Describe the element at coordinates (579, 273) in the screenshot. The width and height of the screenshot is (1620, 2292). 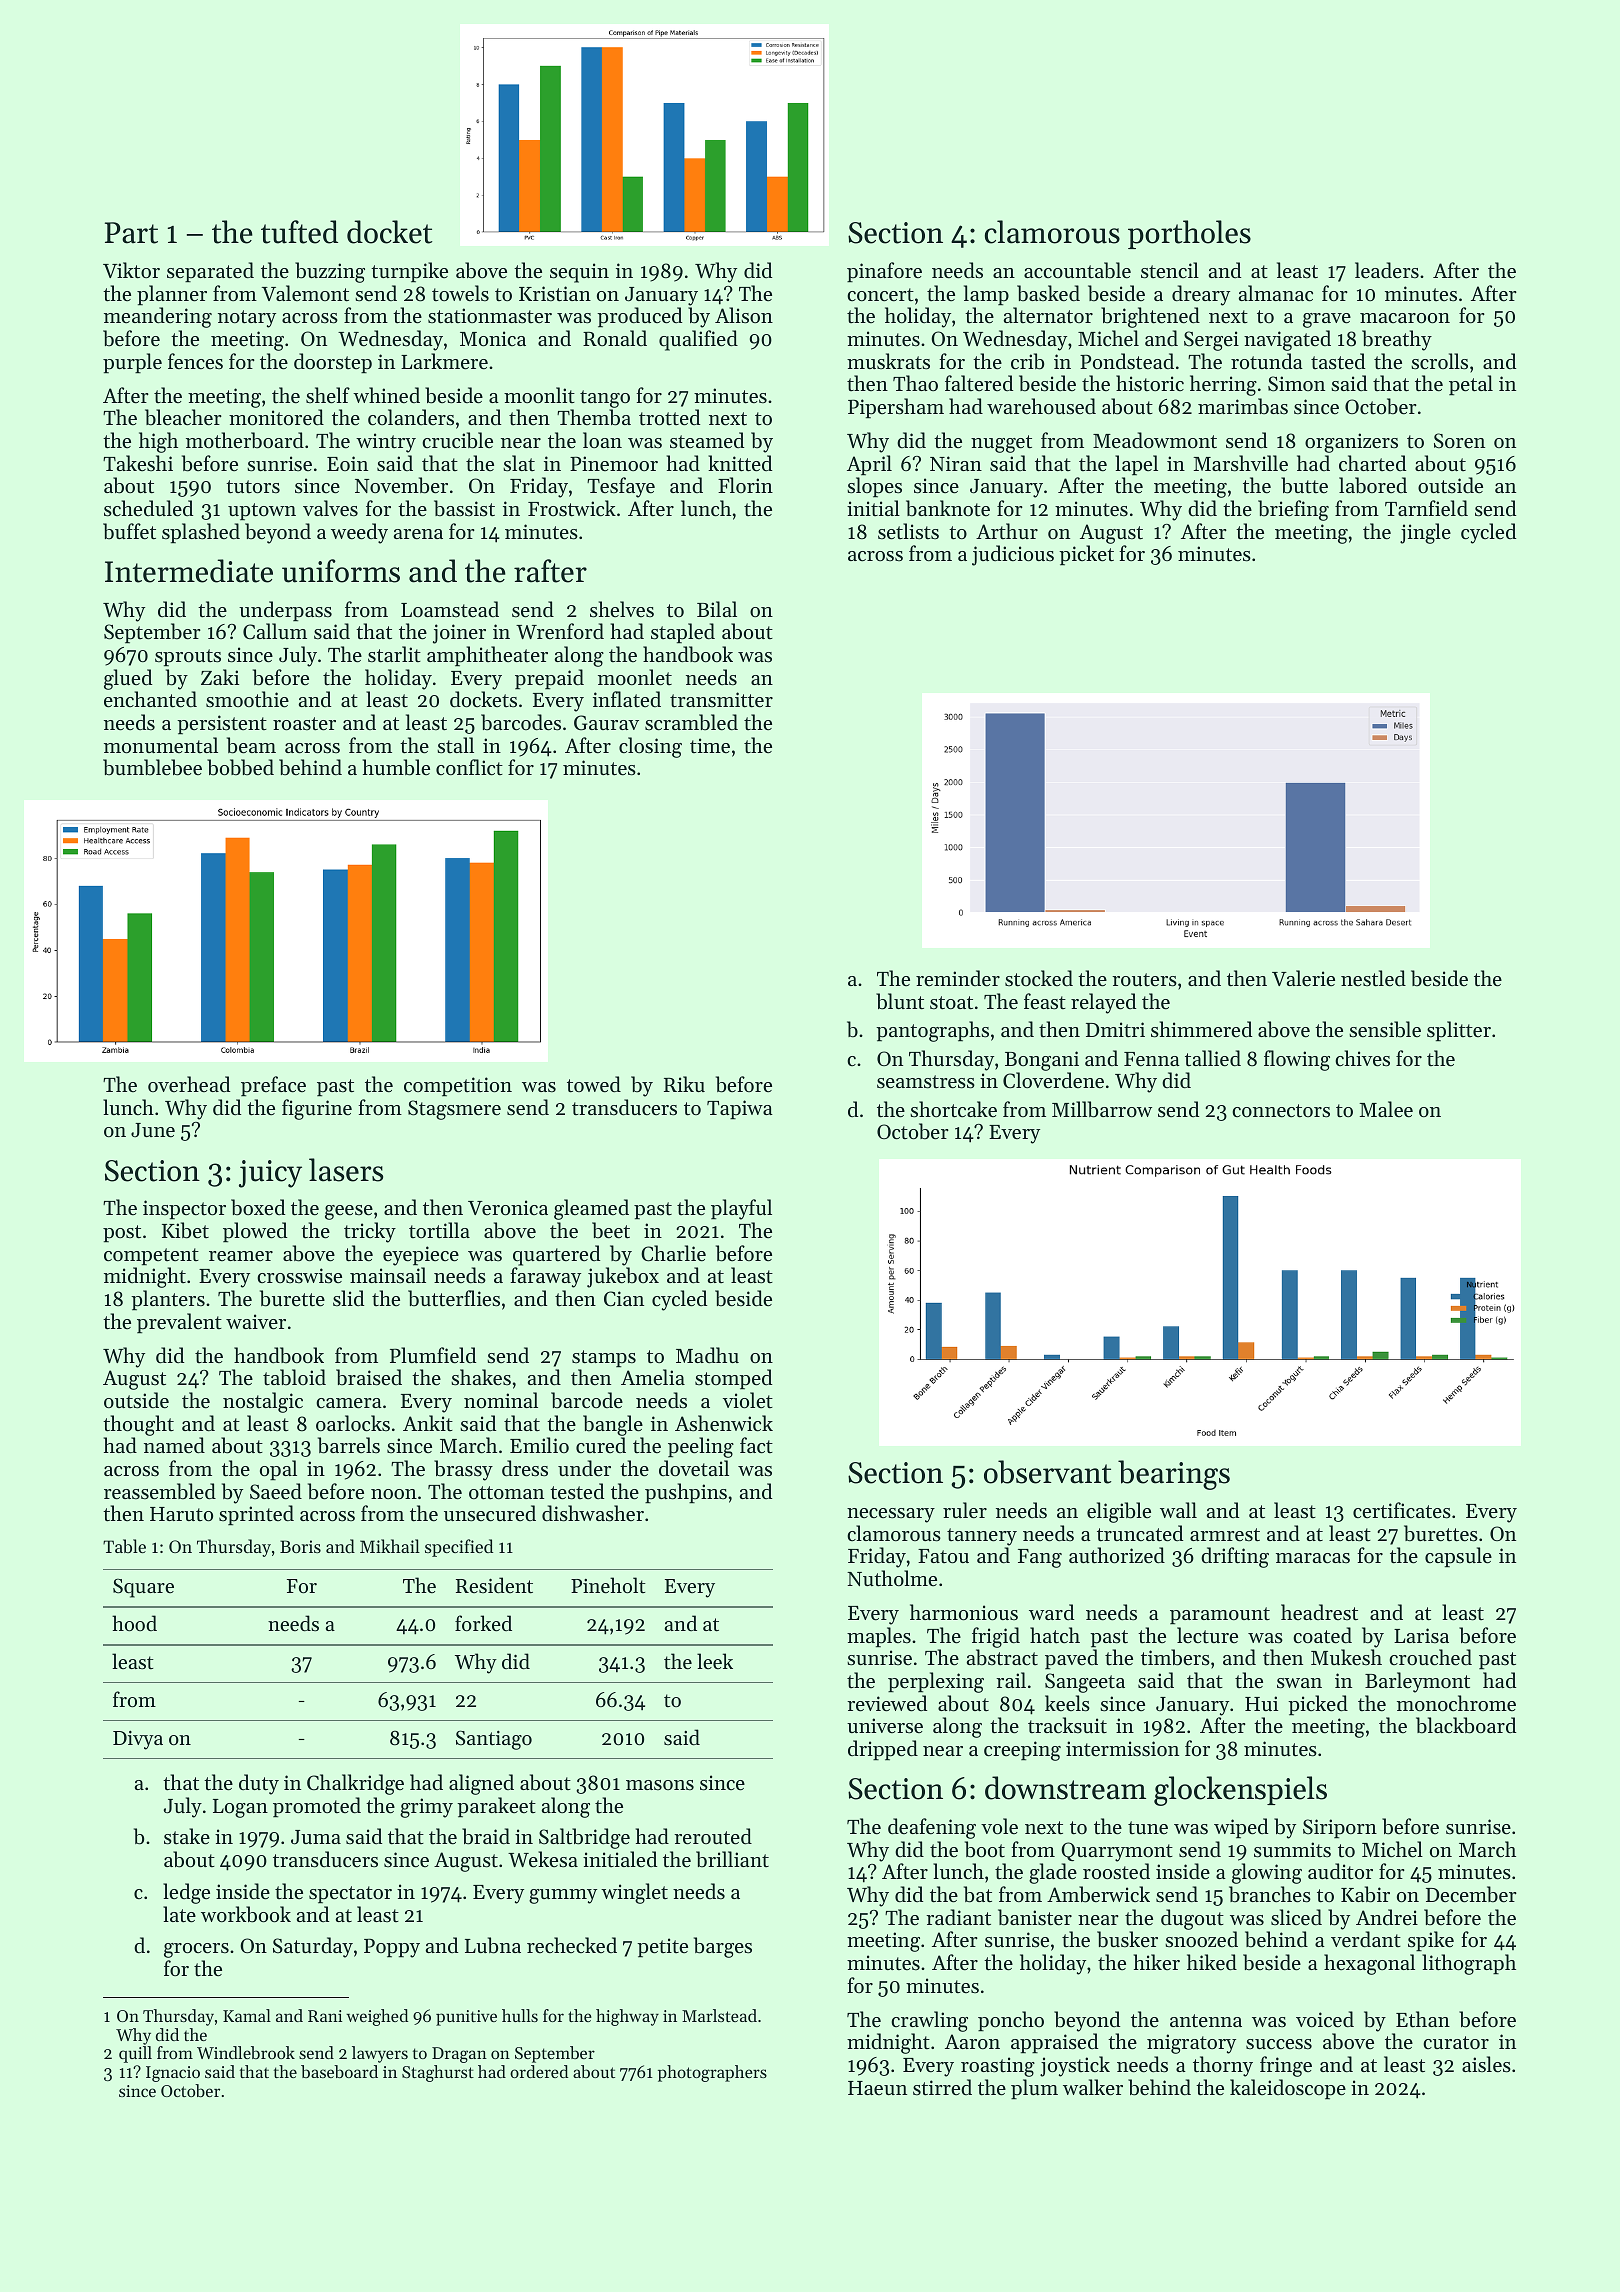
I see `sequin` at that location.
